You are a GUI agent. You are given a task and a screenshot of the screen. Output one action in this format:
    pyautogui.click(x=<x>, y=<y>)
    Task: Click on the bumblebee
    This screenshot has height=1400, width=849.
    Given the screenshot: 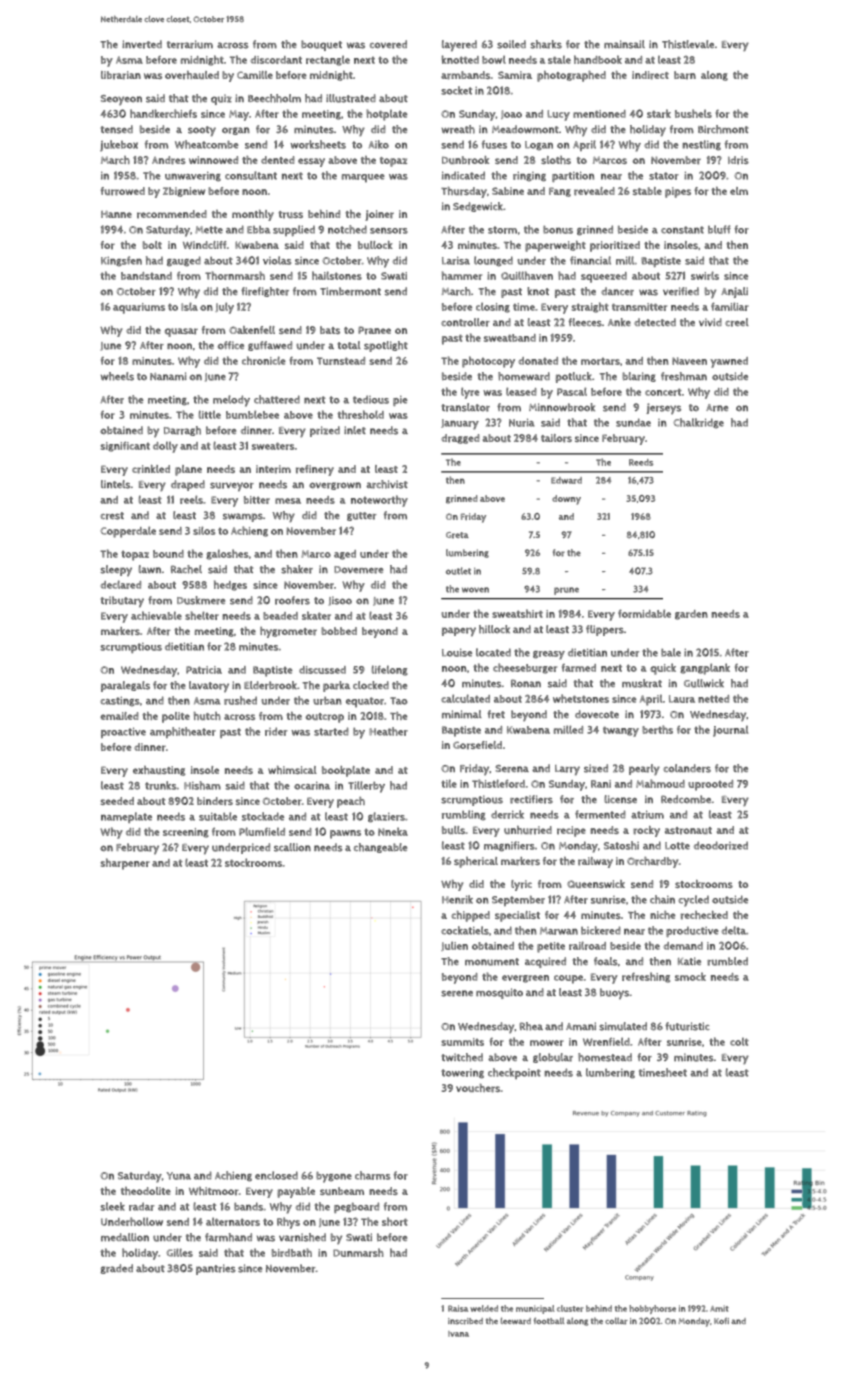 What is the action you would take?
    pyautogui.click(x=252, y=414)
